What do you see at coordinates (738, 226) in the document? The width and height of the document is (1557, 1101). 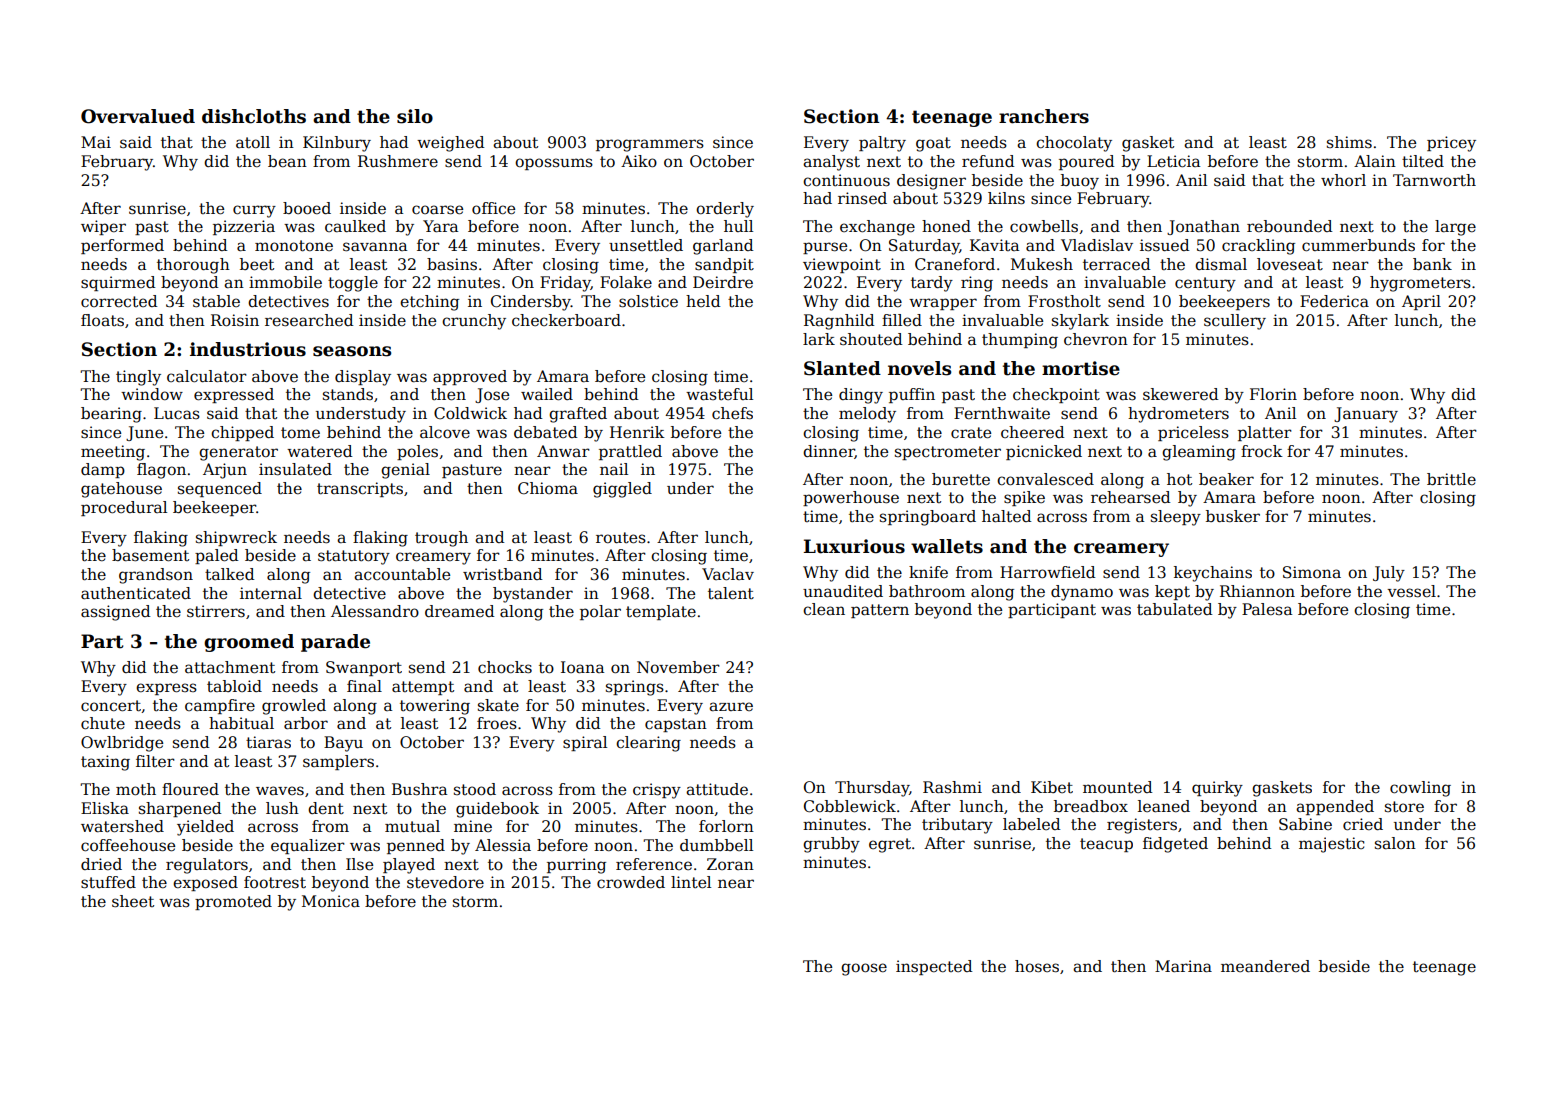 I see `hull` at bounding box center [738, 226].
